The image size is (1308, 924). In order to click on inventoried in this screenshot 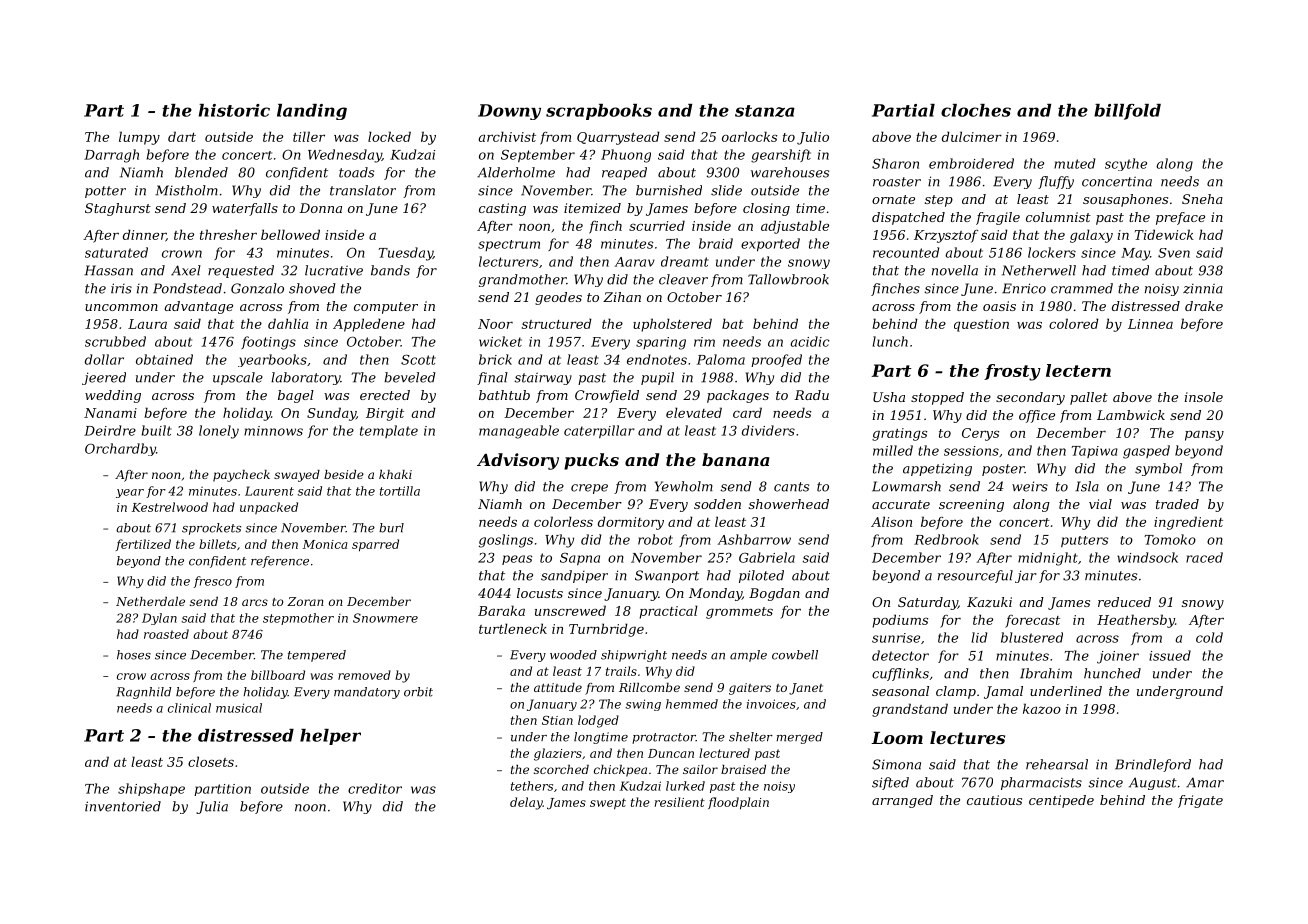, I will do `click(123, 806)`.
